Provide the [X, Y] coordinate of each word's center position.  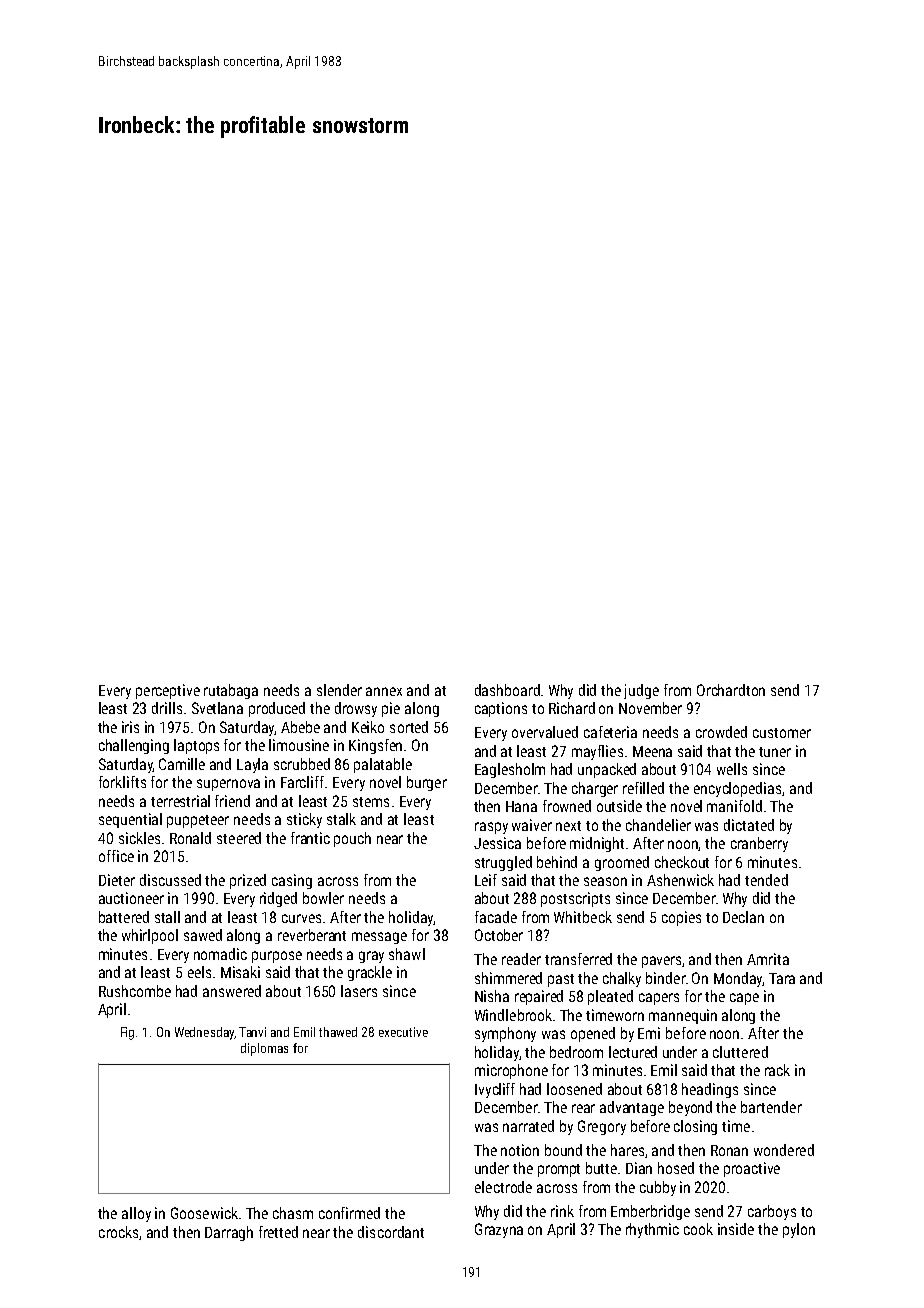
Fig [127, 1033]
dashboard [507, 690]
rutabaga [231, 691]
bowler [323, 898]
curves [301, 918]
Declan [743, 917]
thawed [338, 1032]
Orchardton [731, 690]
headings [710, 1090]
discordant [391, 1232]
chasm [293, 1213]
